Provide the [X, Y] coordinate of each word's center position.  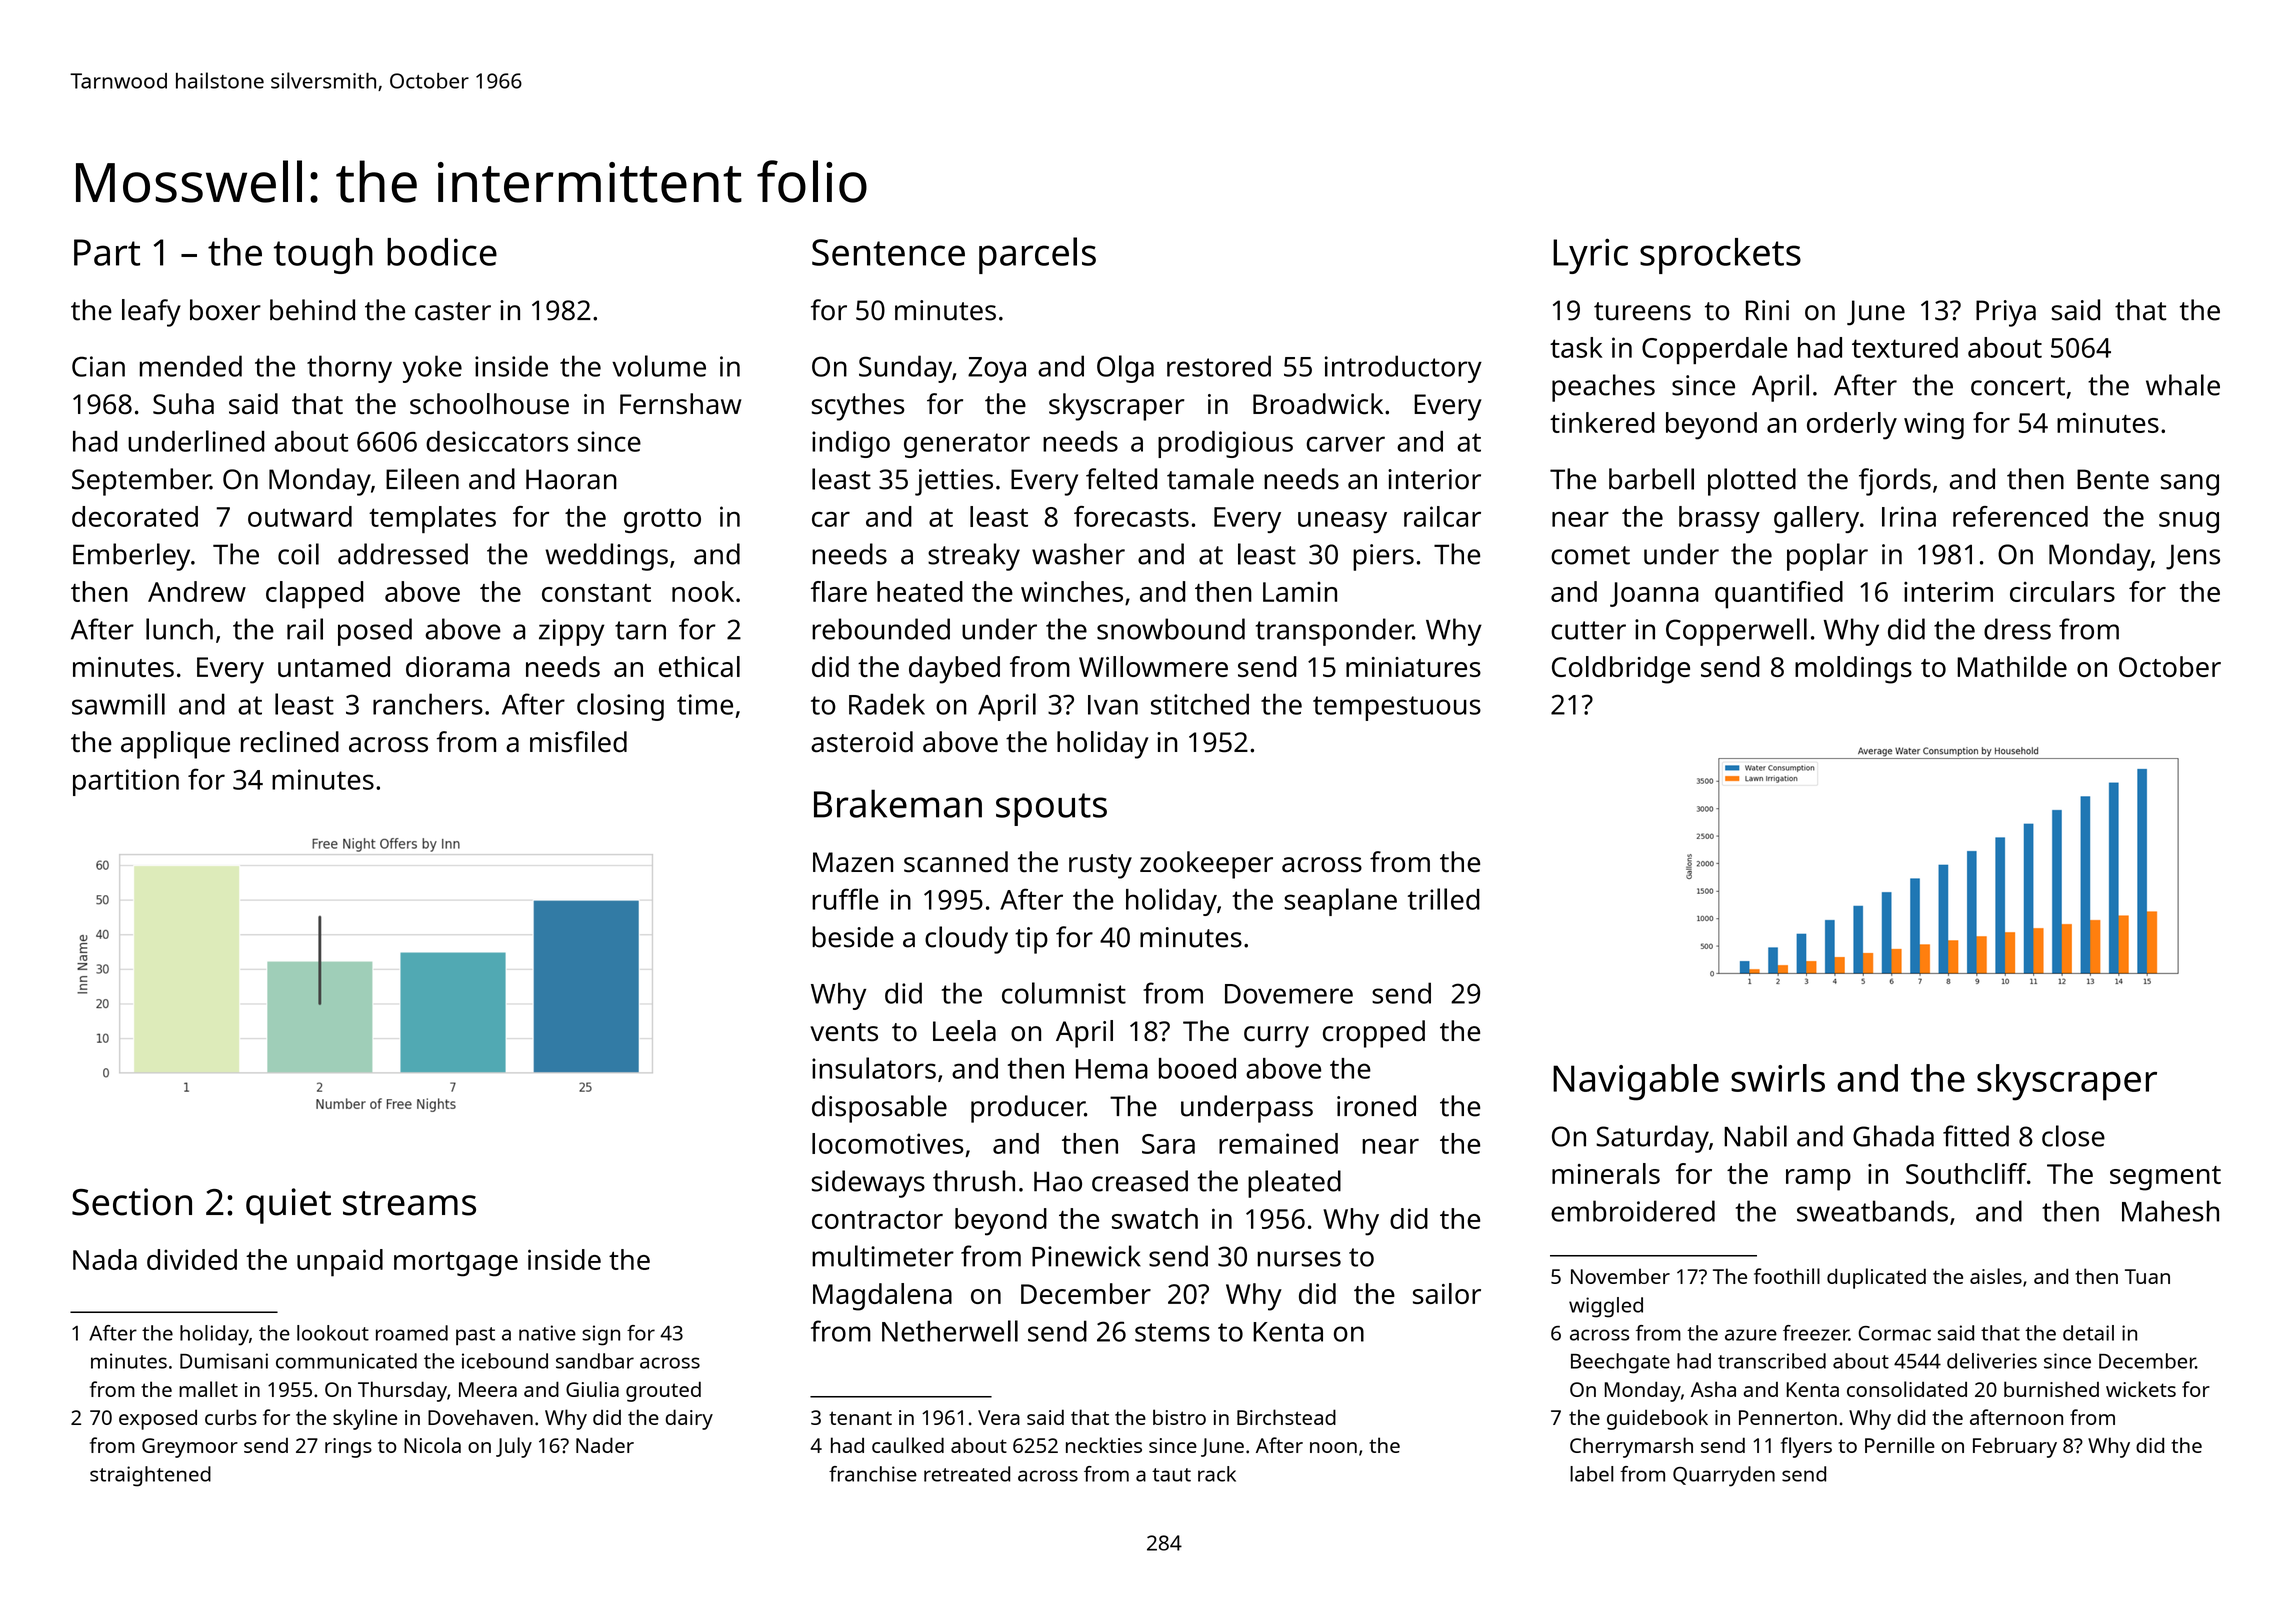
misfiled [578, 742]
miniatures [1413, 667]
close [2073, 1136]
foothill [1787, 1276]
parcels [1037, 255]
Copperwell [1736, 632]
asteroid [862, 742]
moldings [1853, 670]
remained [1278, 1143]
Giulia [592, 1389]
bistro [1179, 1417]
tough [323, 256]
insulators [874, 1068]
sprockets [1720, 256]
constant [596, 593]
